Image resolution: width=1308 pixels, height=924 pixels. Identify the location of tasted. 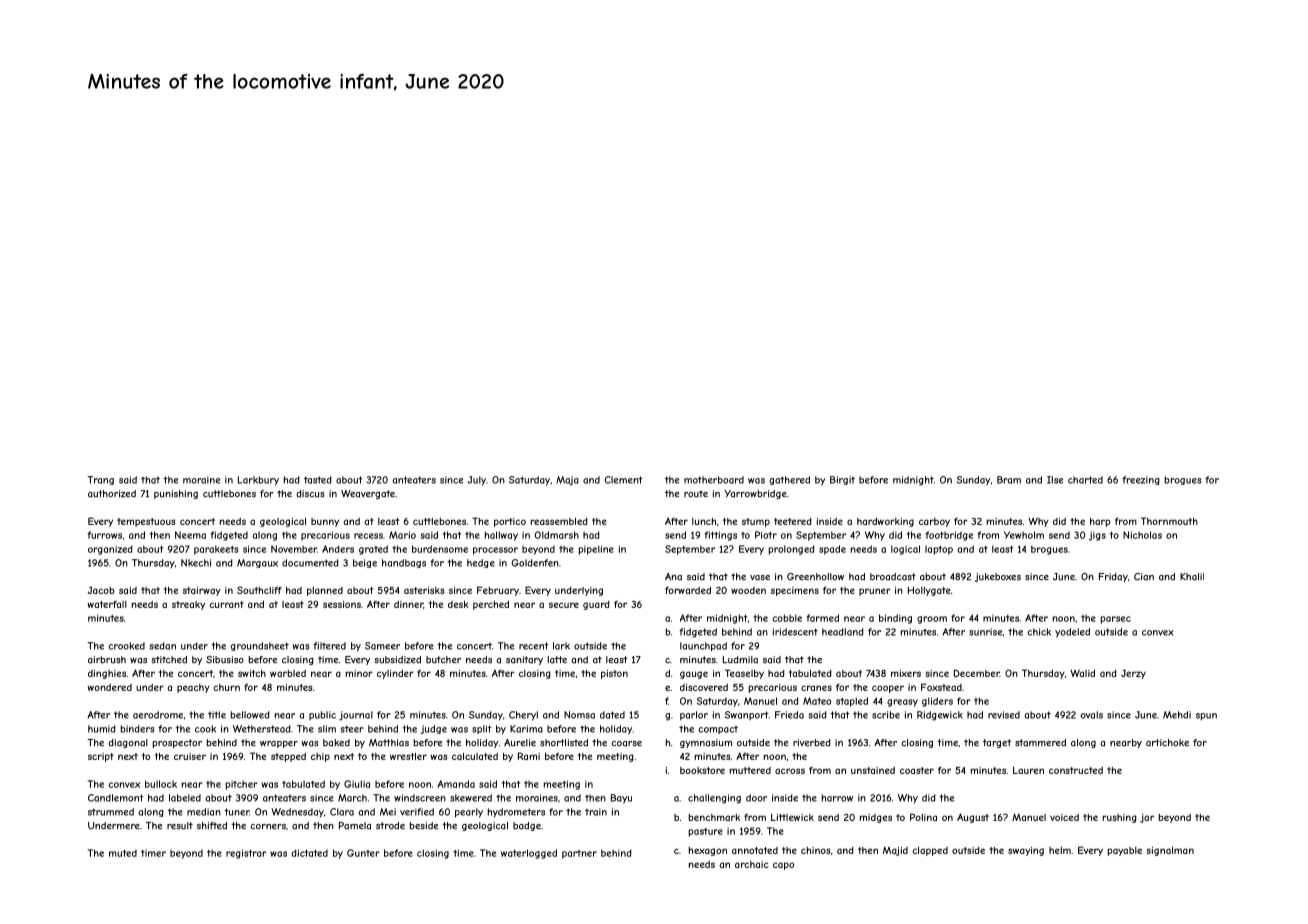
(318, 480).
